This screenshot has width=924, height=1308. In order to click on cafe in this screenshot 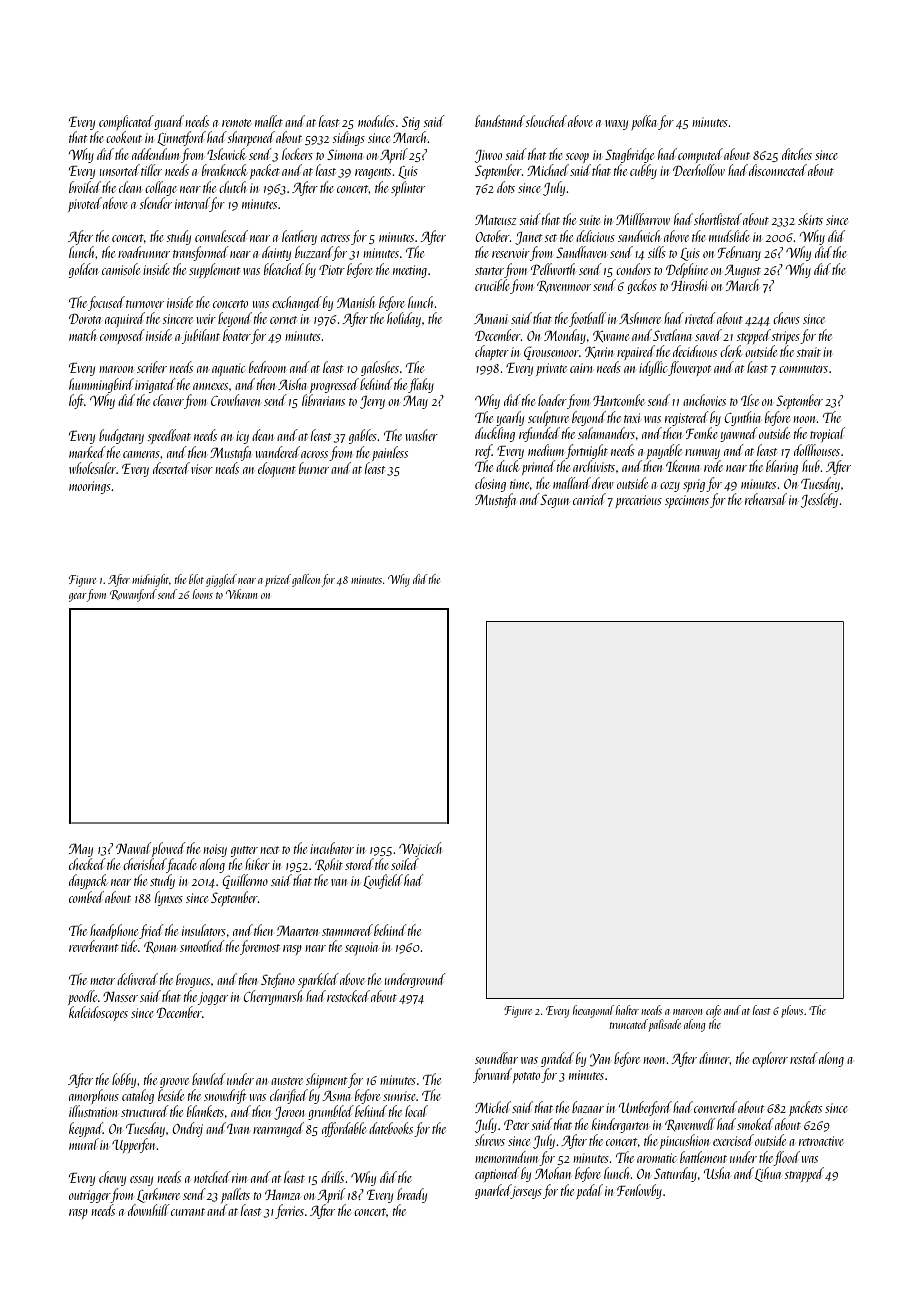, I will do `click(713, 1011)`.
